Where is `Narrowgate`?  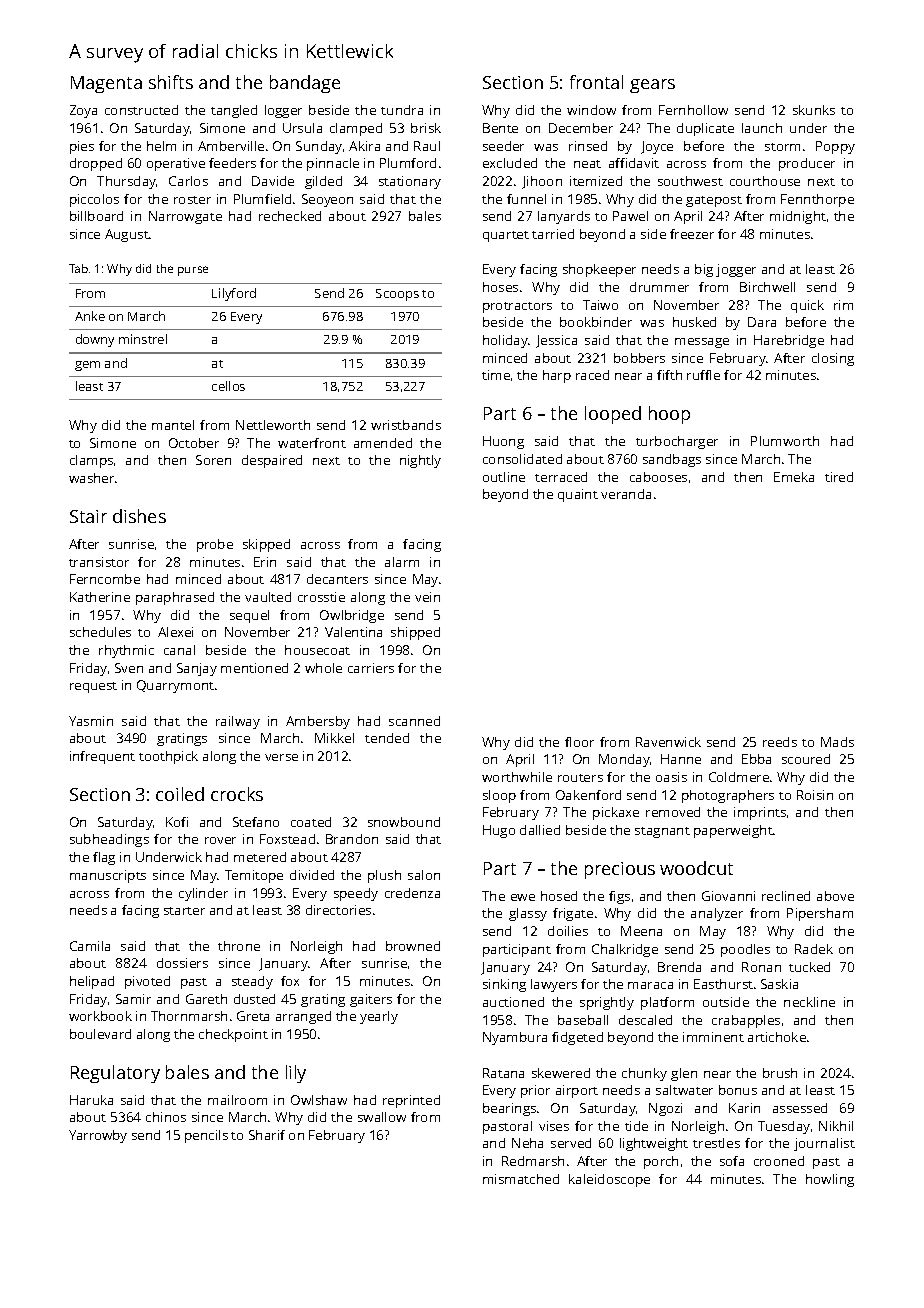 Narrowgate is located at coordinates (185, 217).
